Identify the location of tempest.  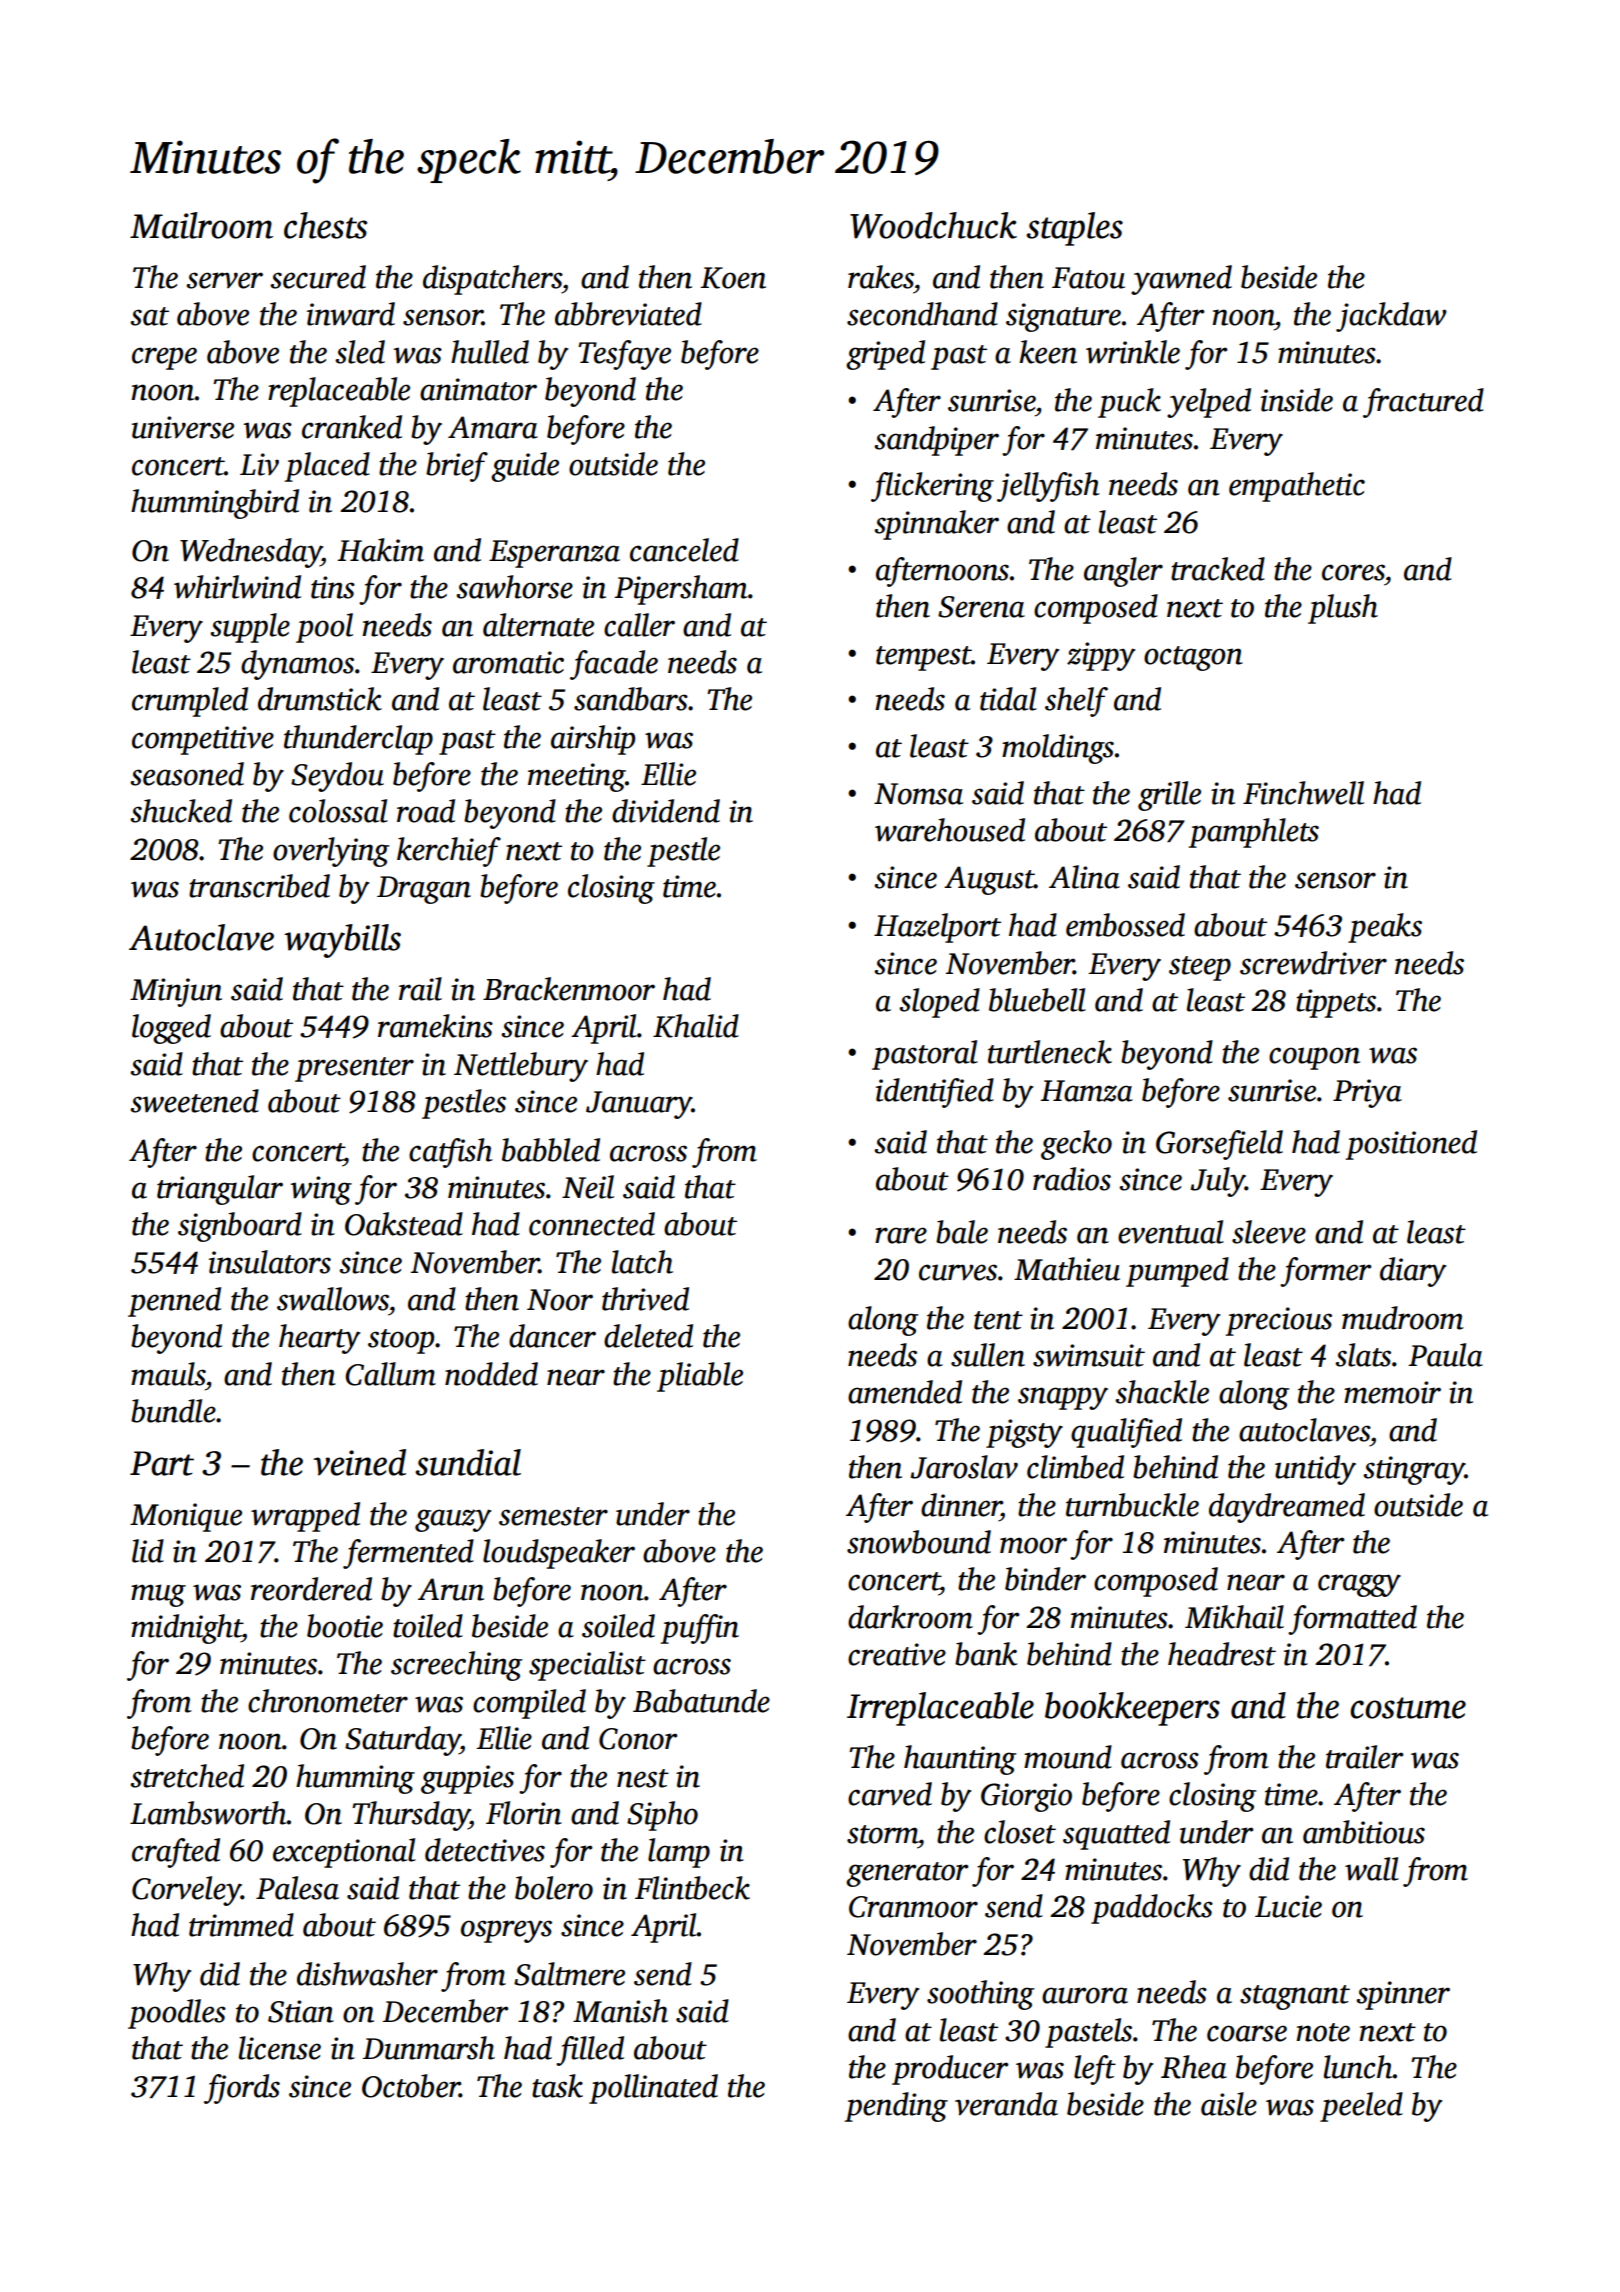
(923, 658).
